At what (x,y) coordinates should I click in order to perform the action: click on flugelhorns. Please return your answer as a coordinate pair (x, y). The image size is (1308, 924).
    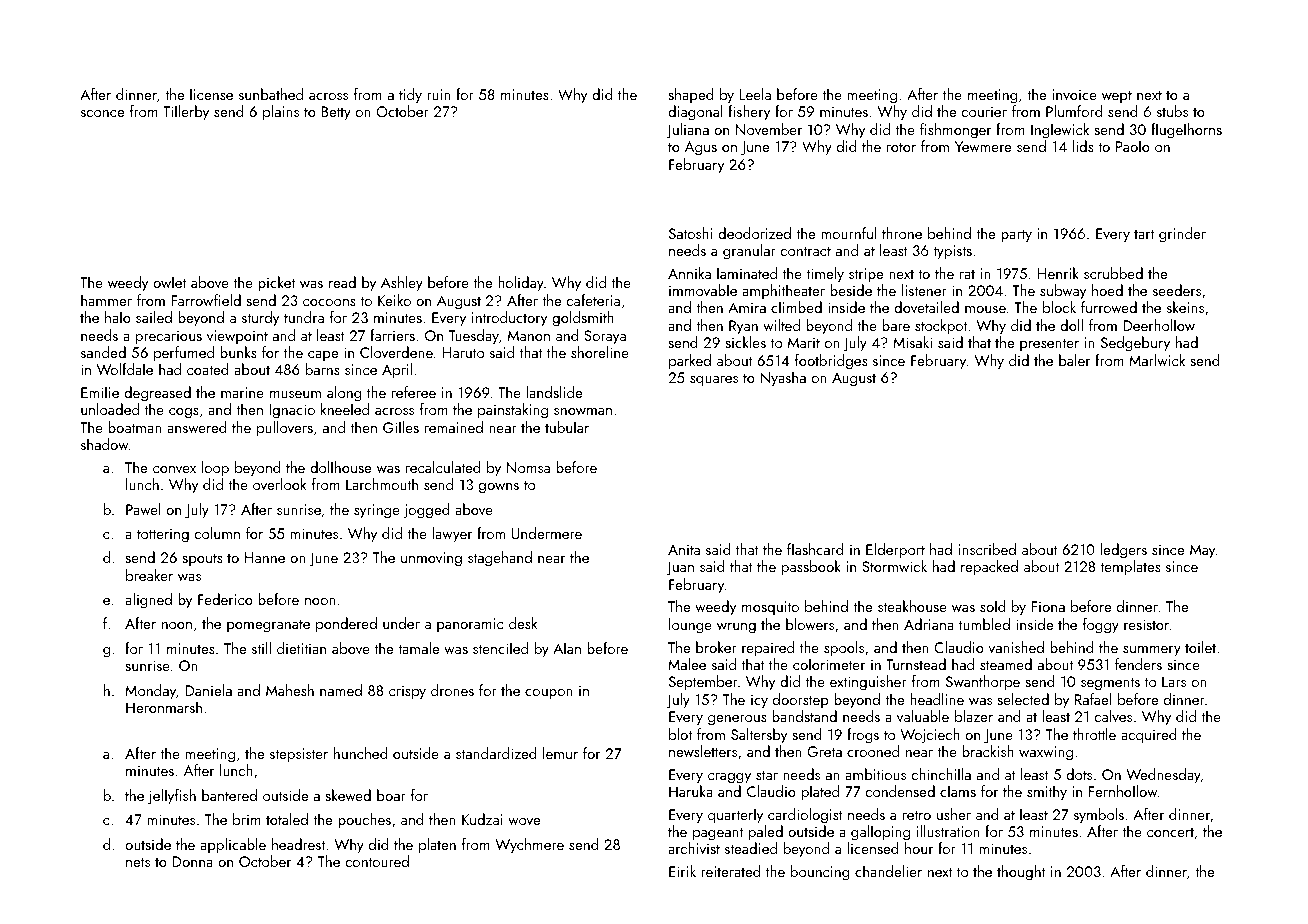
    Looking at the image, I should click on (1186, 131).
